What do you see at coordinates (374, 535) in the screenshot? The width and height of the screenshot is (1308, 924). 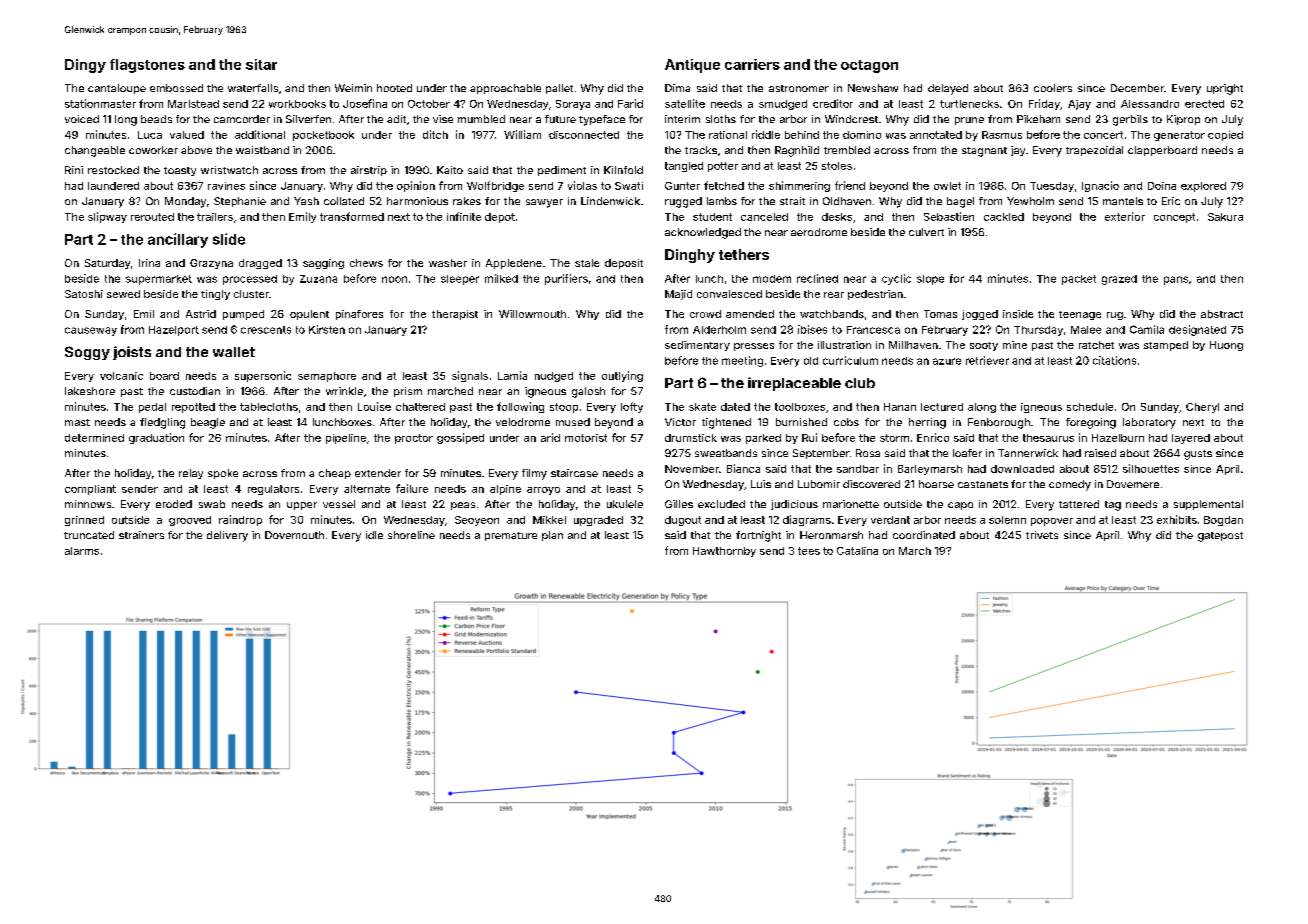 I see `idle` at bounding box center [374, 535].
